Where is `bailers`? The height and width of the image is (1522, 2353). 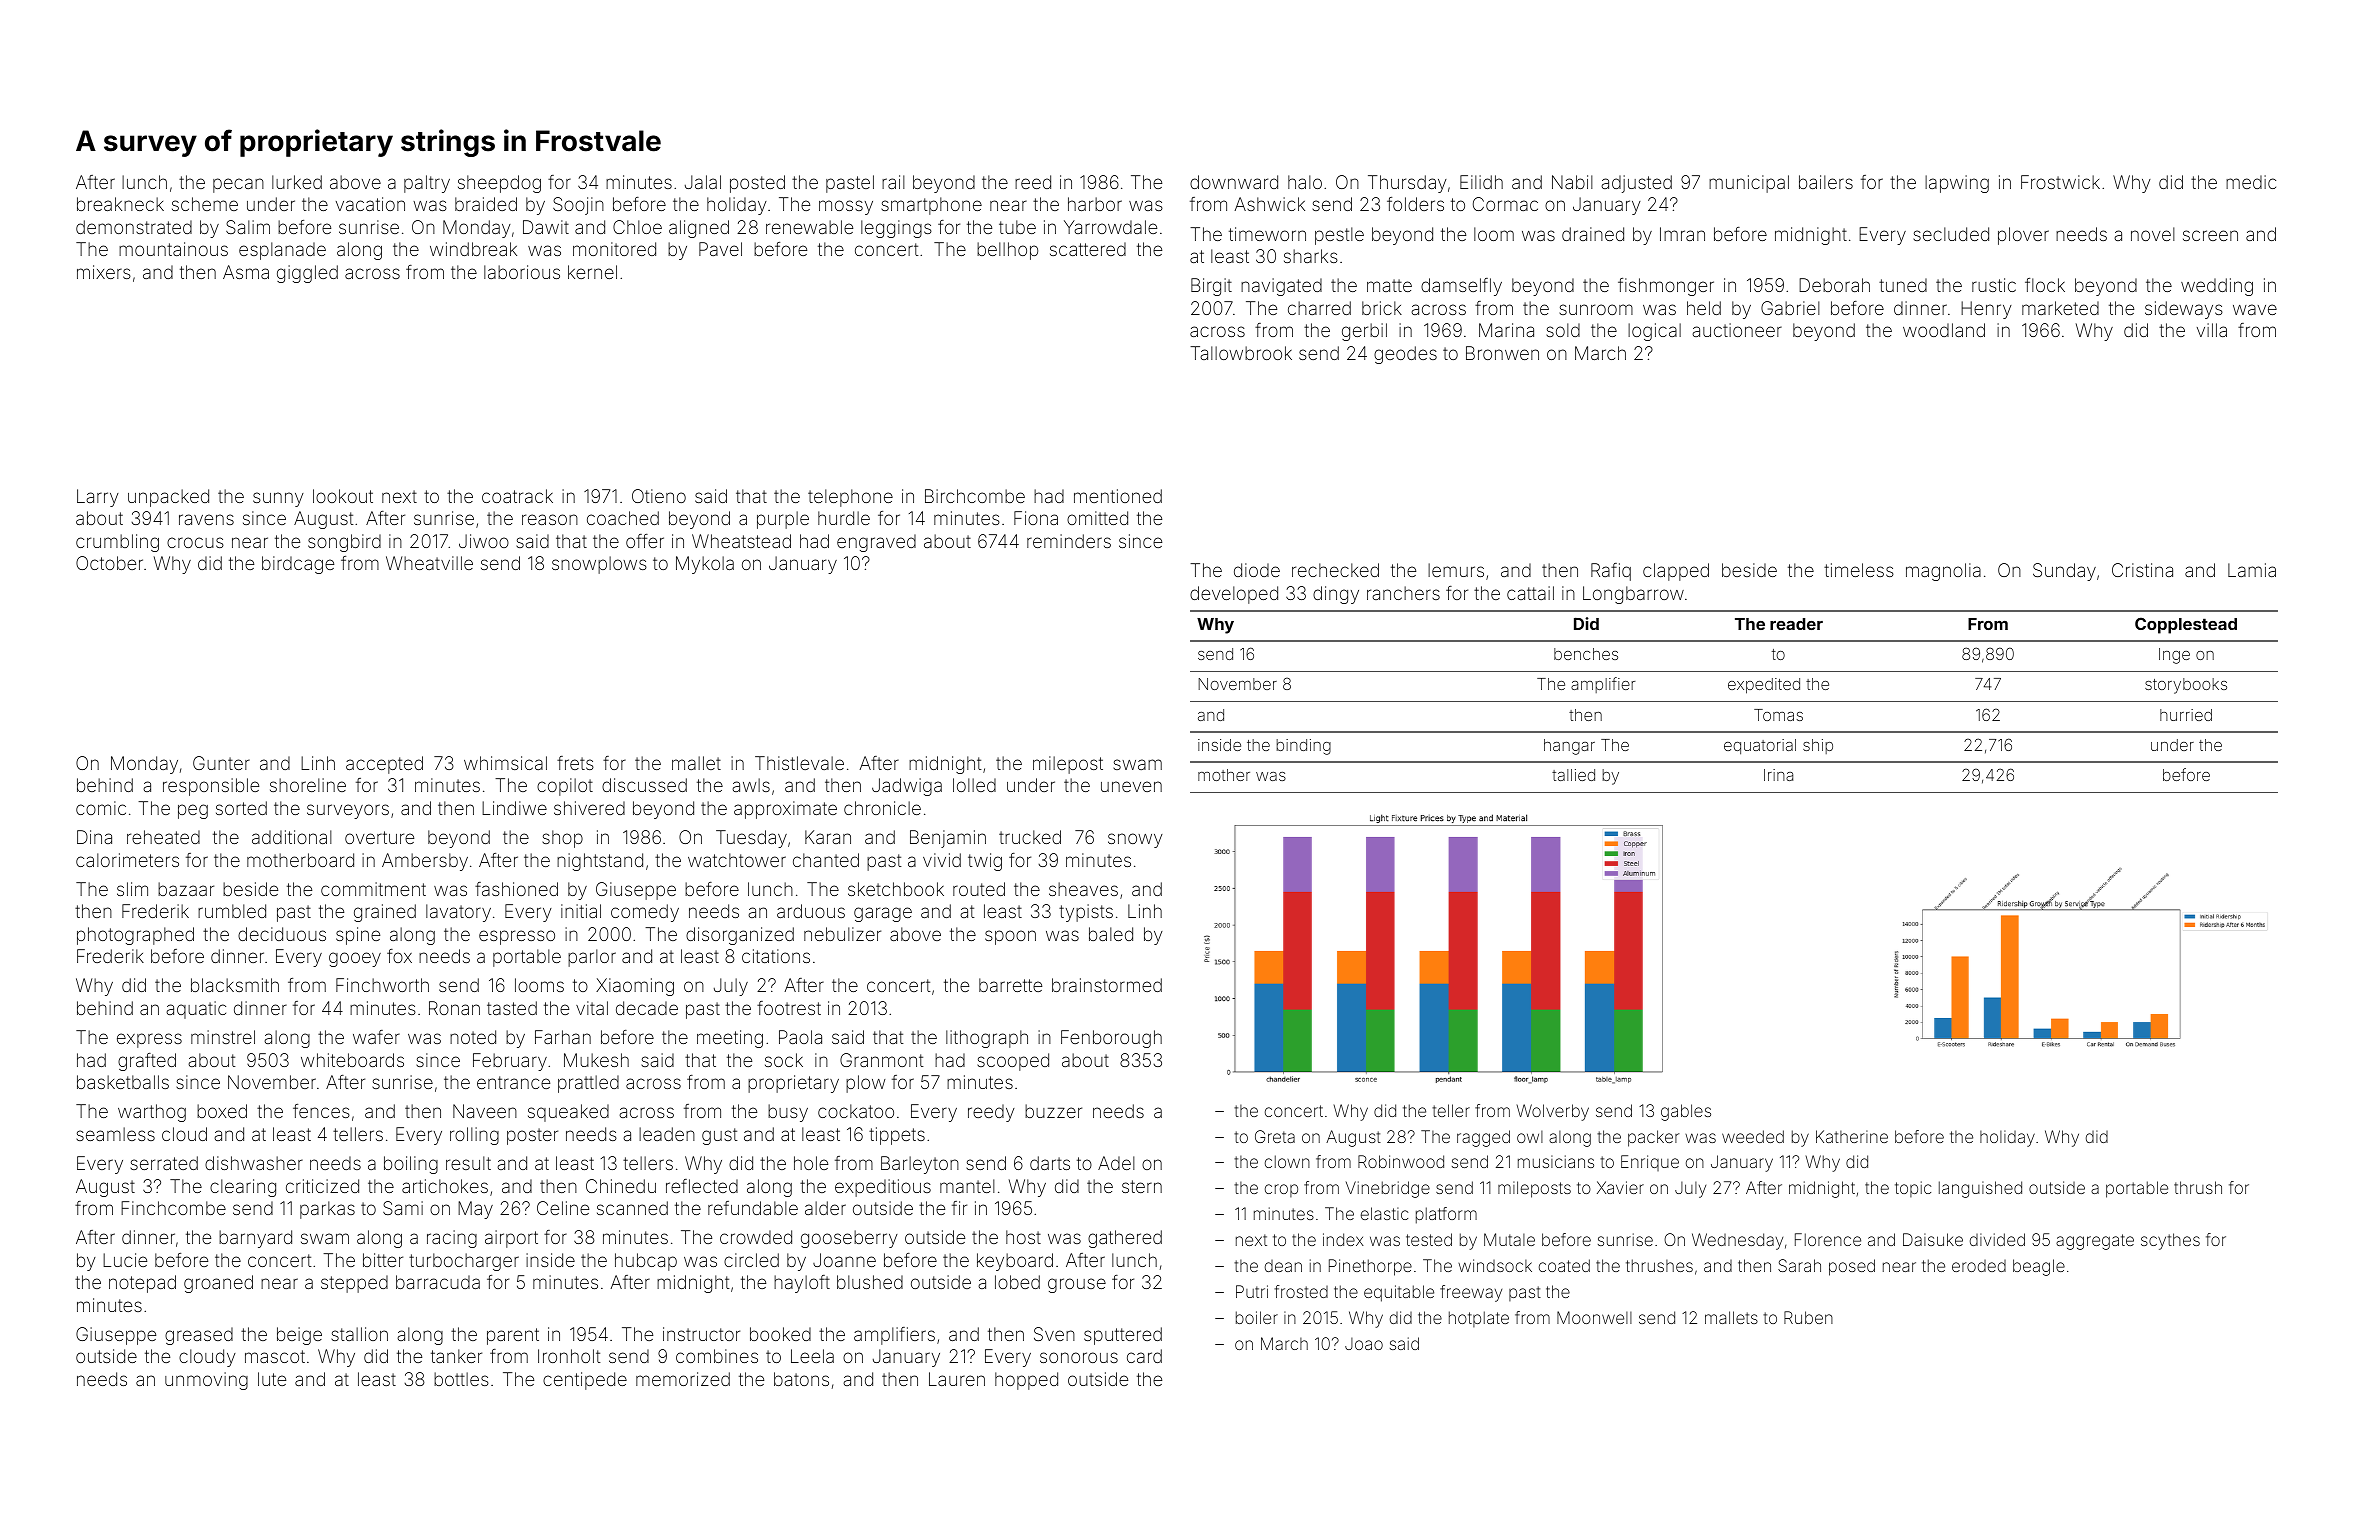
bailers is located at coordinates (1826, 182).
